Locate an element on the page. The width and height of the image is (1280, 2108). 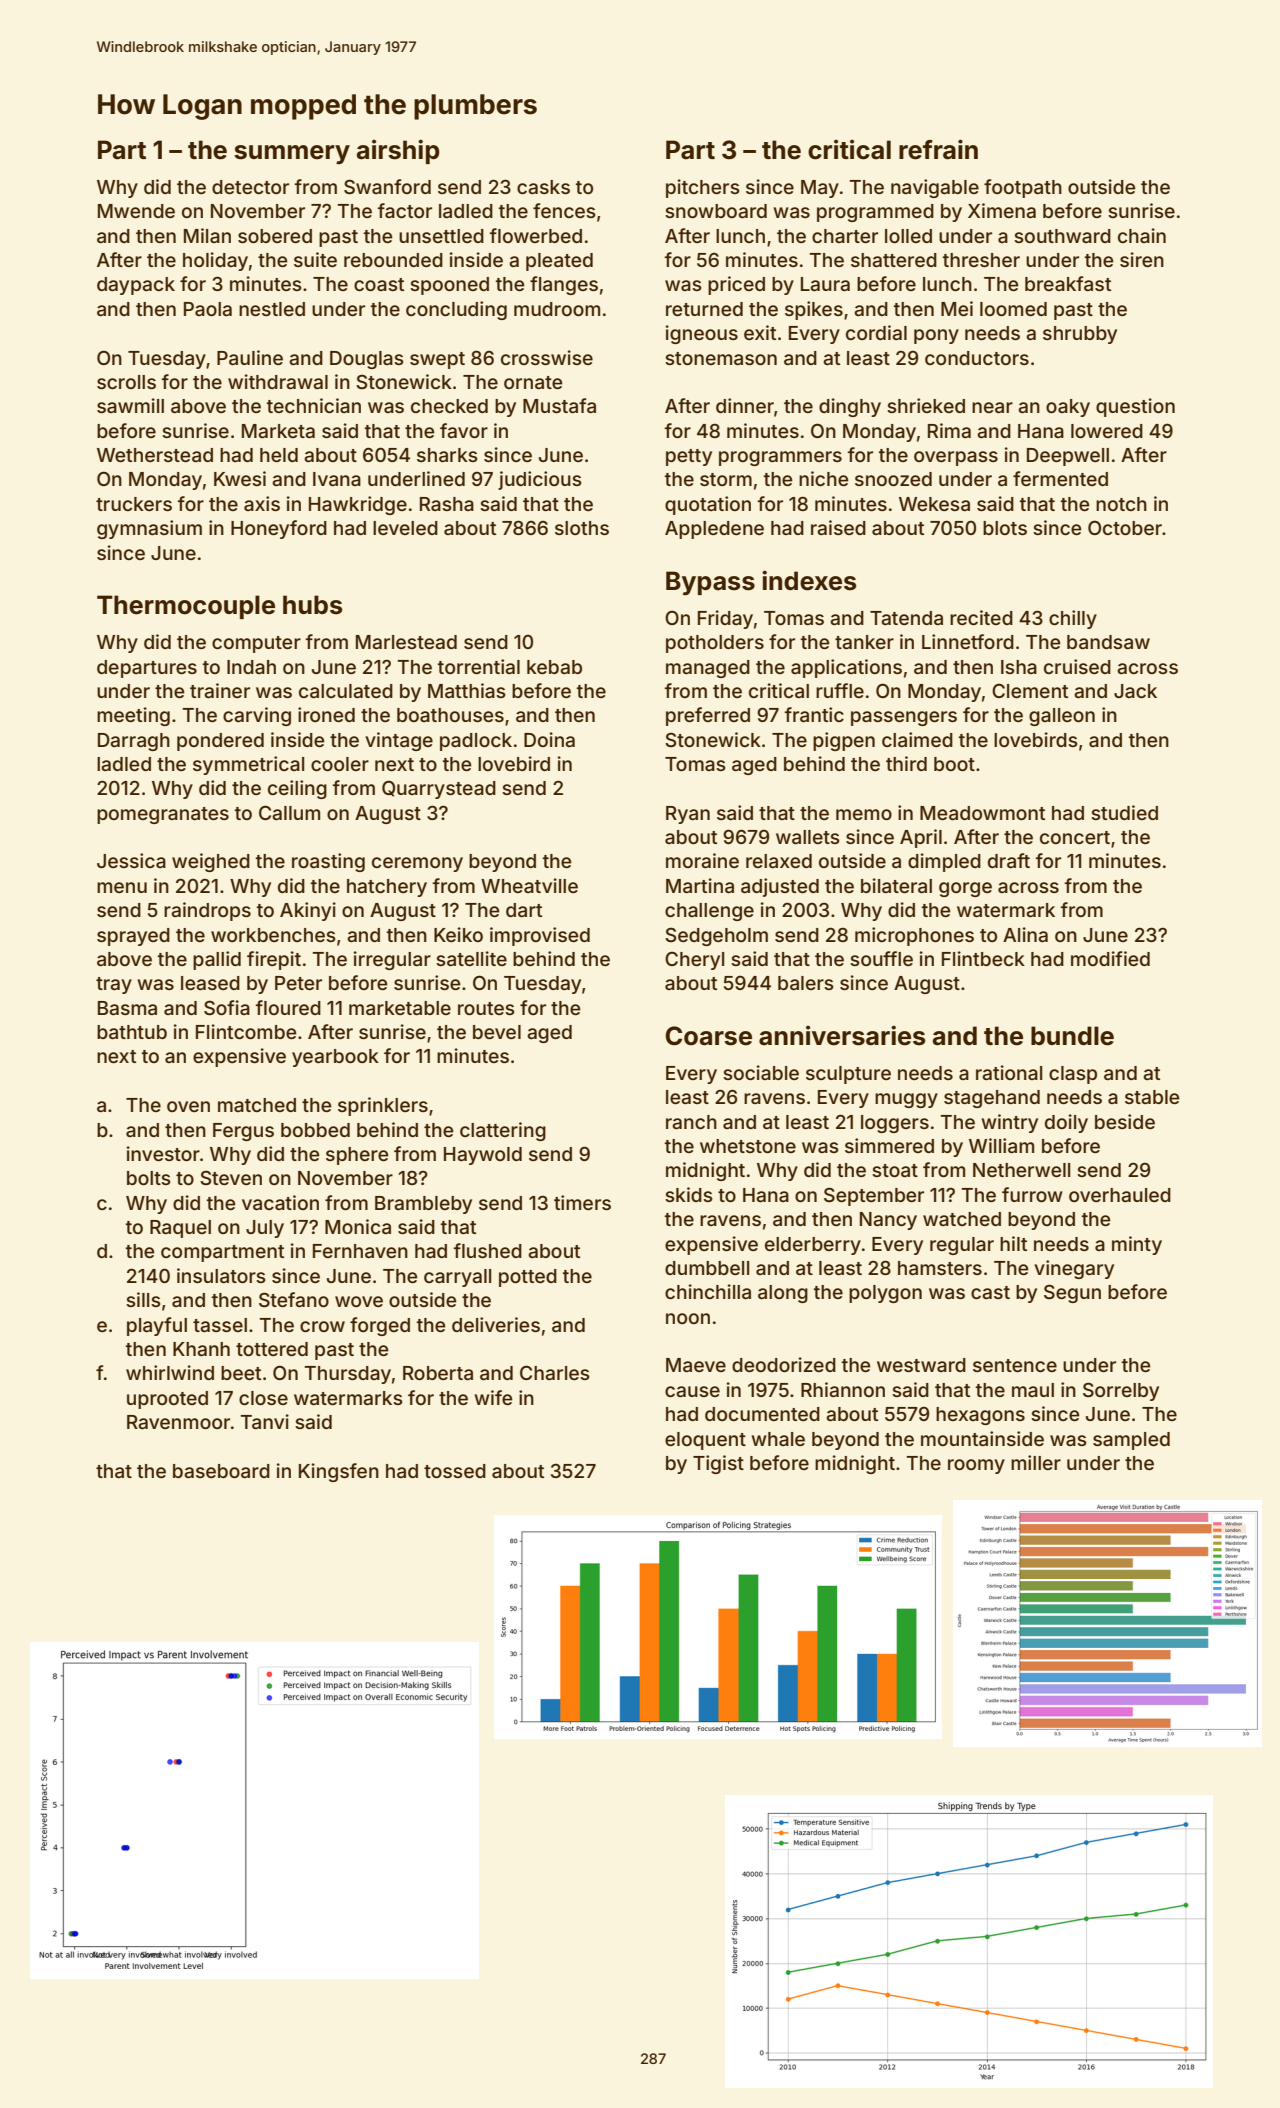
tossed is located at coordinates (455, 1471).
